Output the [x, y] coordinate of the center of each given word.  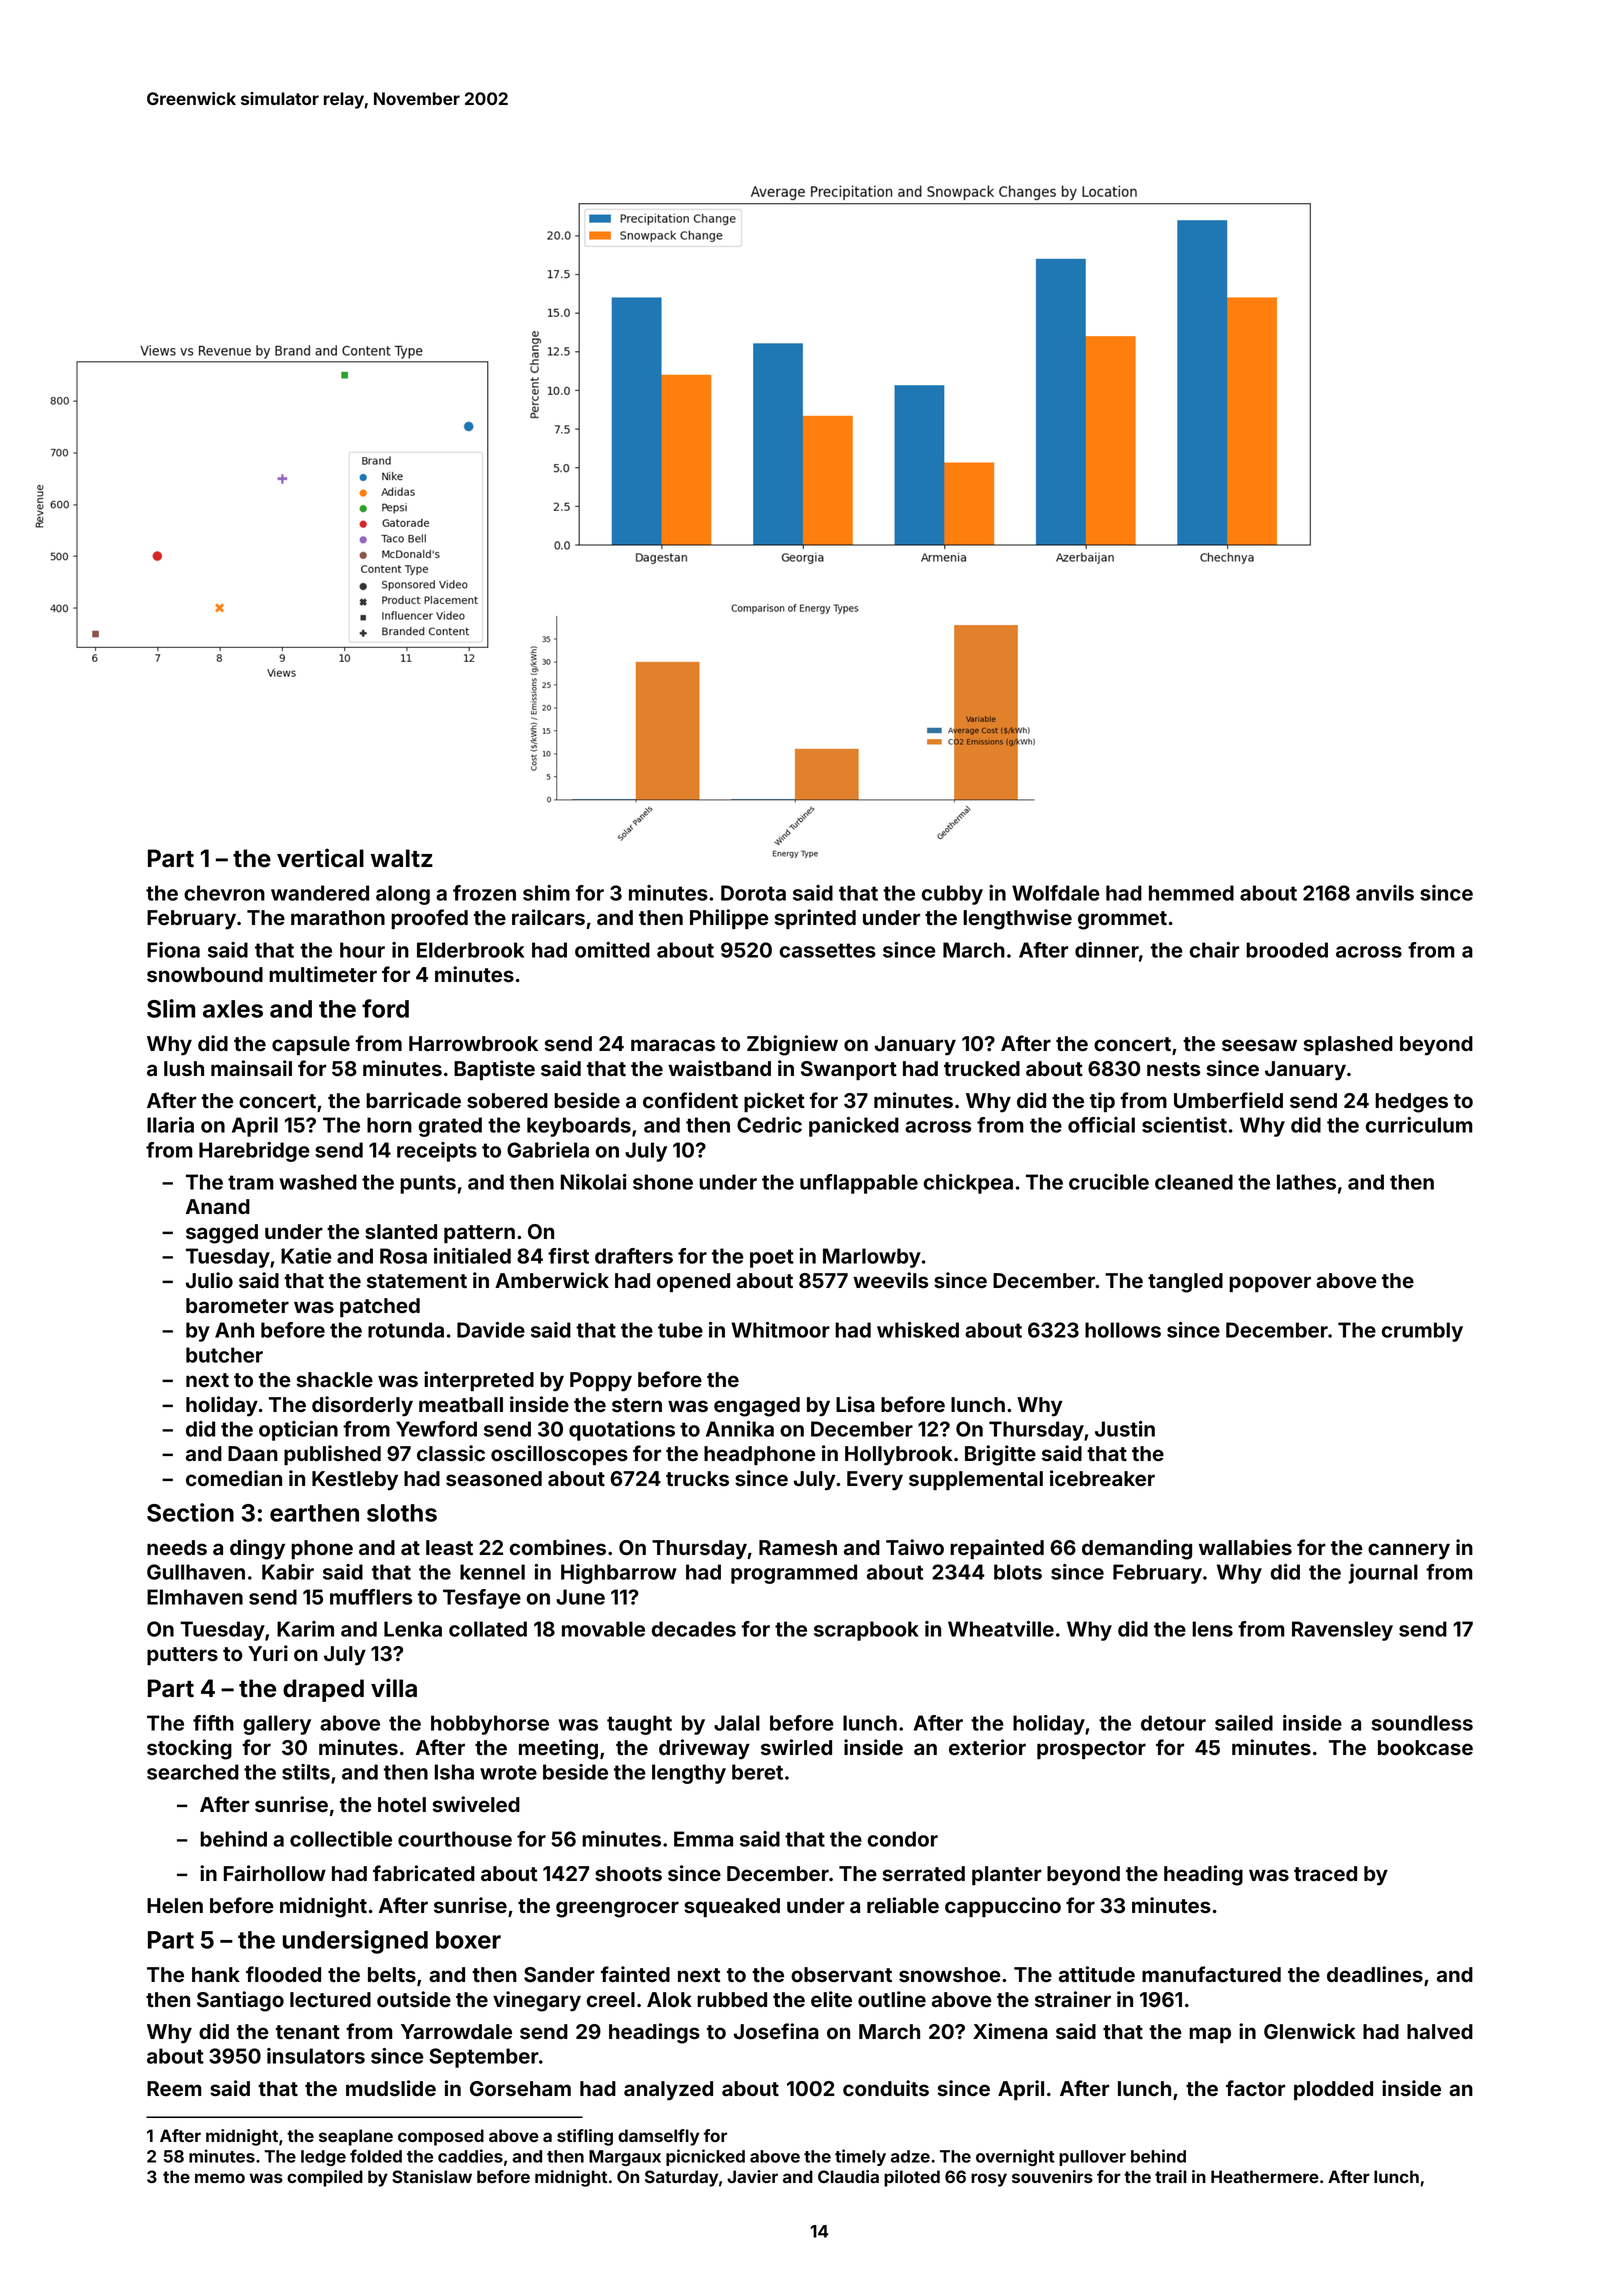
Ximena [1010, 2031]
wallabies [1245, 1547]
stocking [189, 1749]
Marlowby [872, 1258]
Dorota [753, 893]
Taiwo [915, 1547]
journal [1383, 1574]
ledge [323, 2158]
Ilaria [170, 1125]
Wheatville [1001, 1629]
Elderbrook [470, 950]
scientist [1184, 1125]
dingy [257, 1549]
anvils [1385, 893]
